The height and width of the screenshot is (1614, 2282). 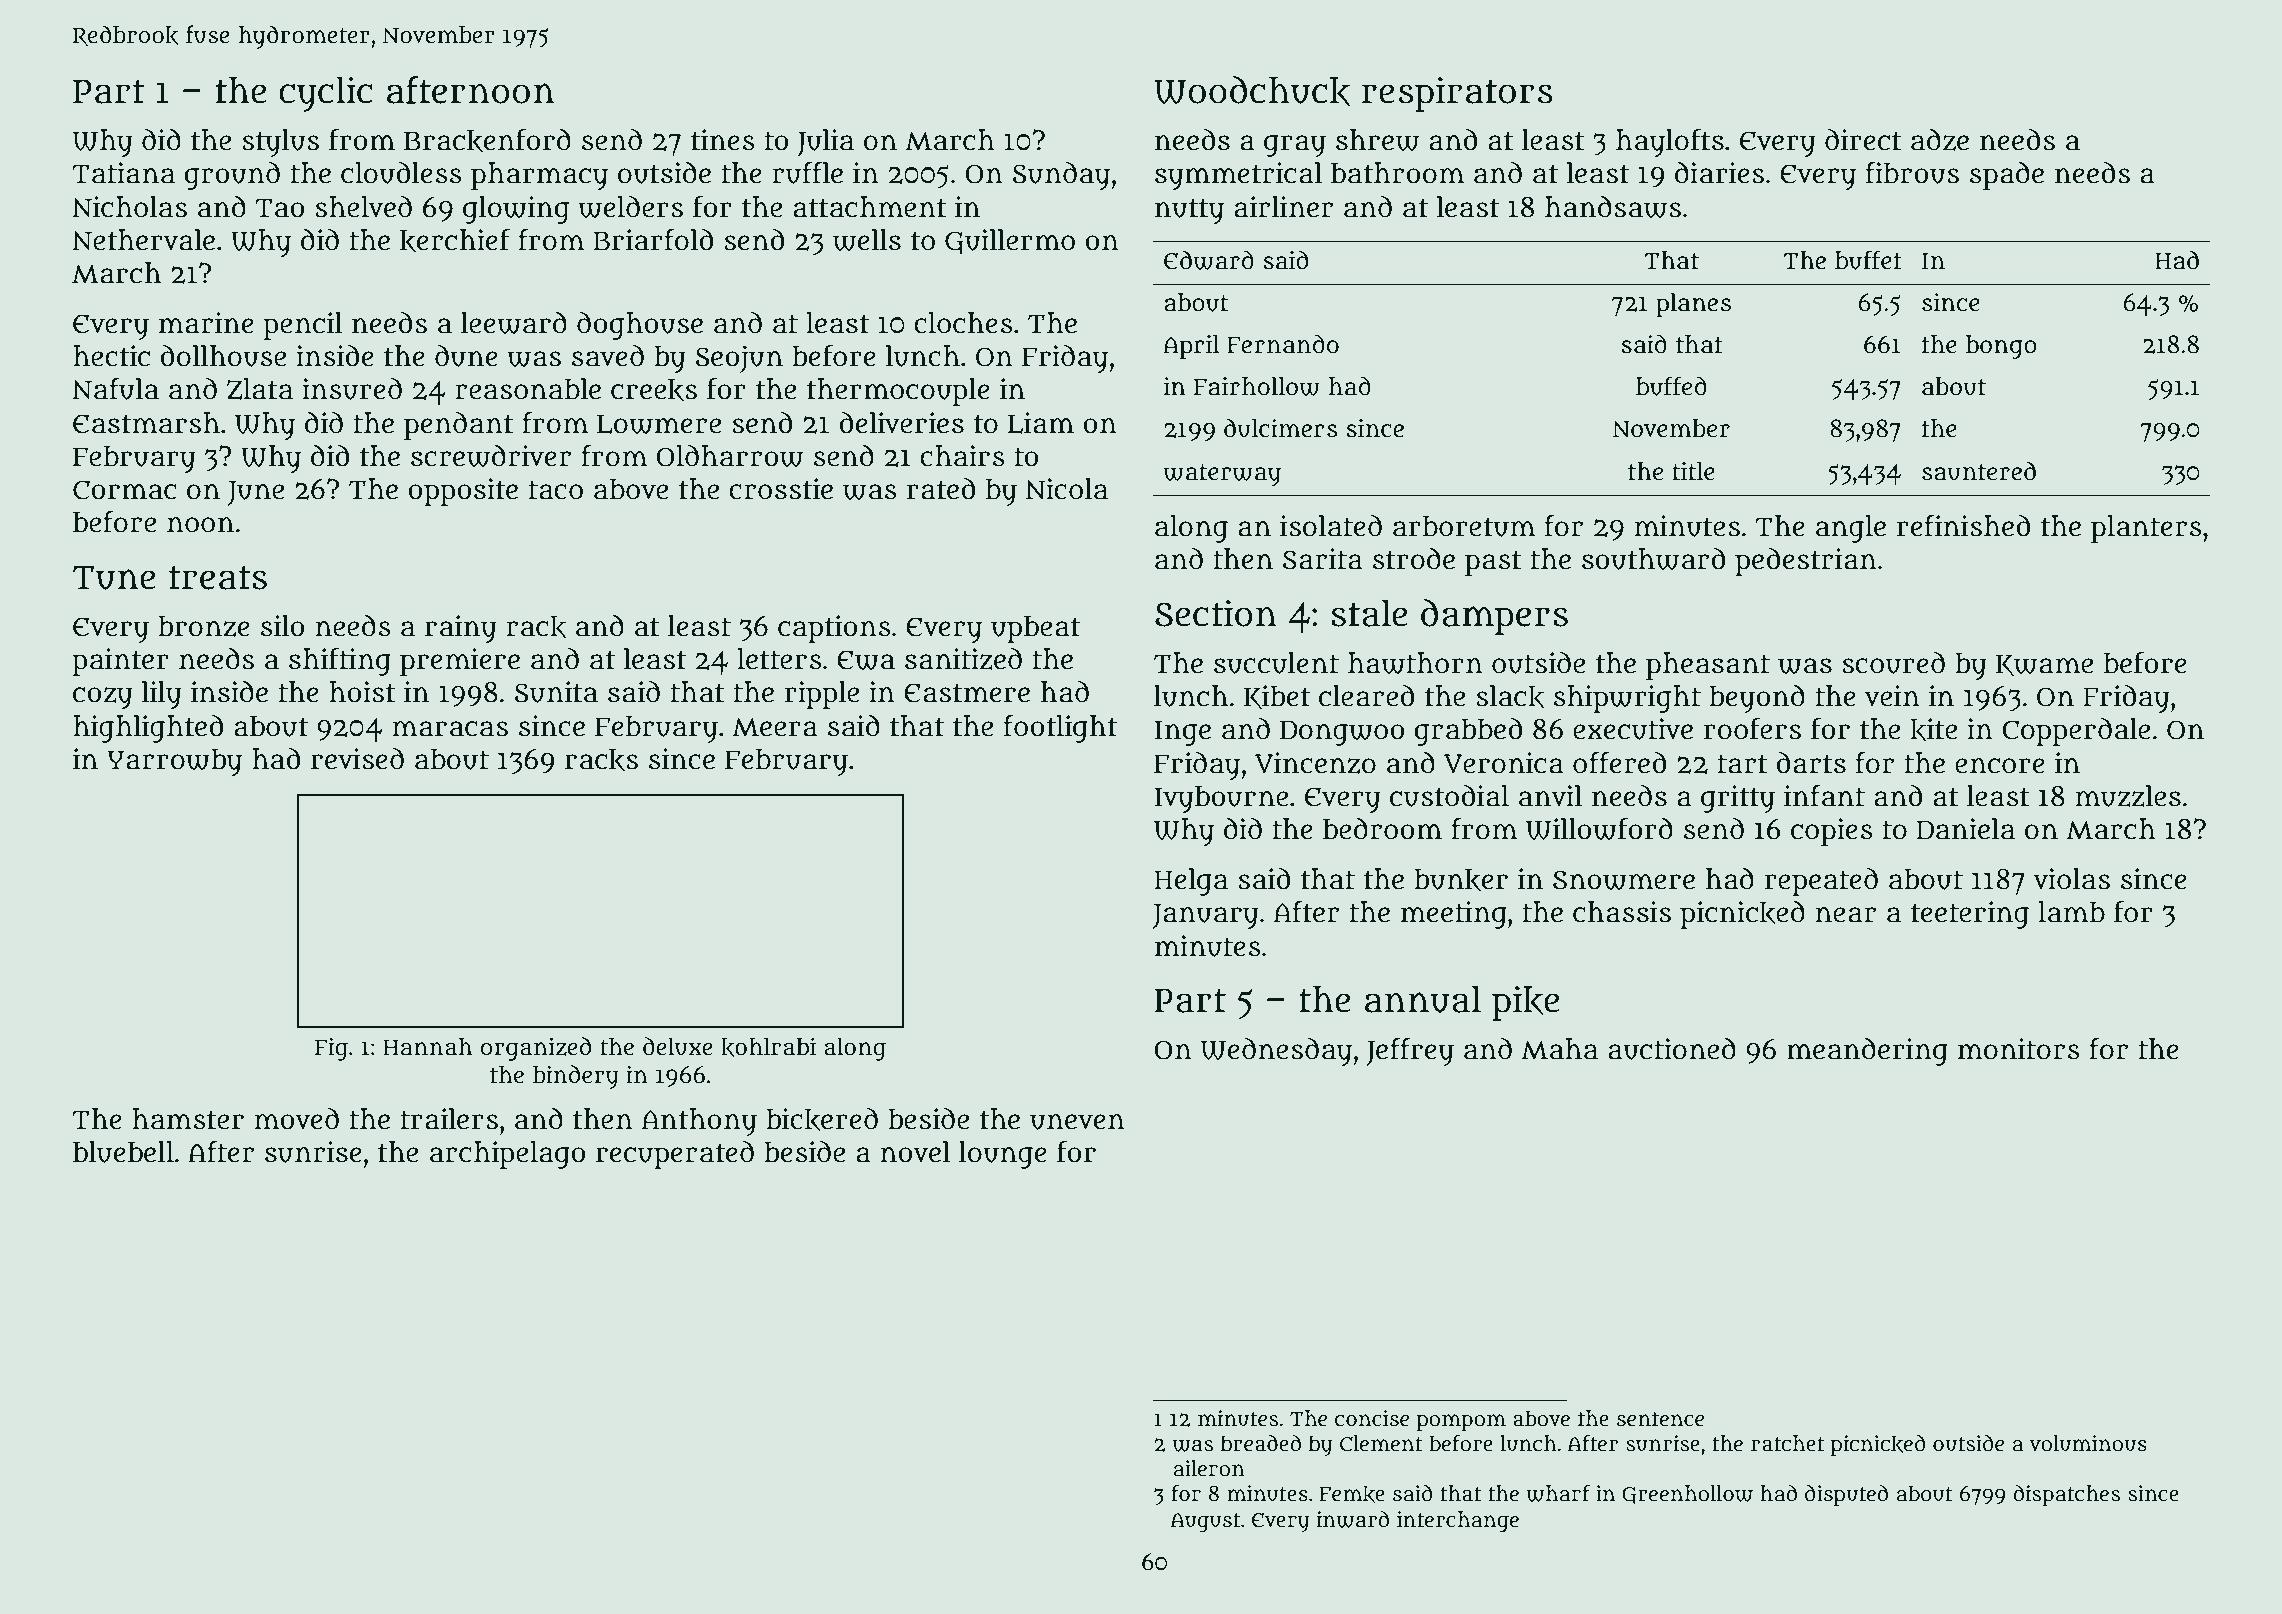 I want to click on archipelago, so click(x=507, y=1155).
